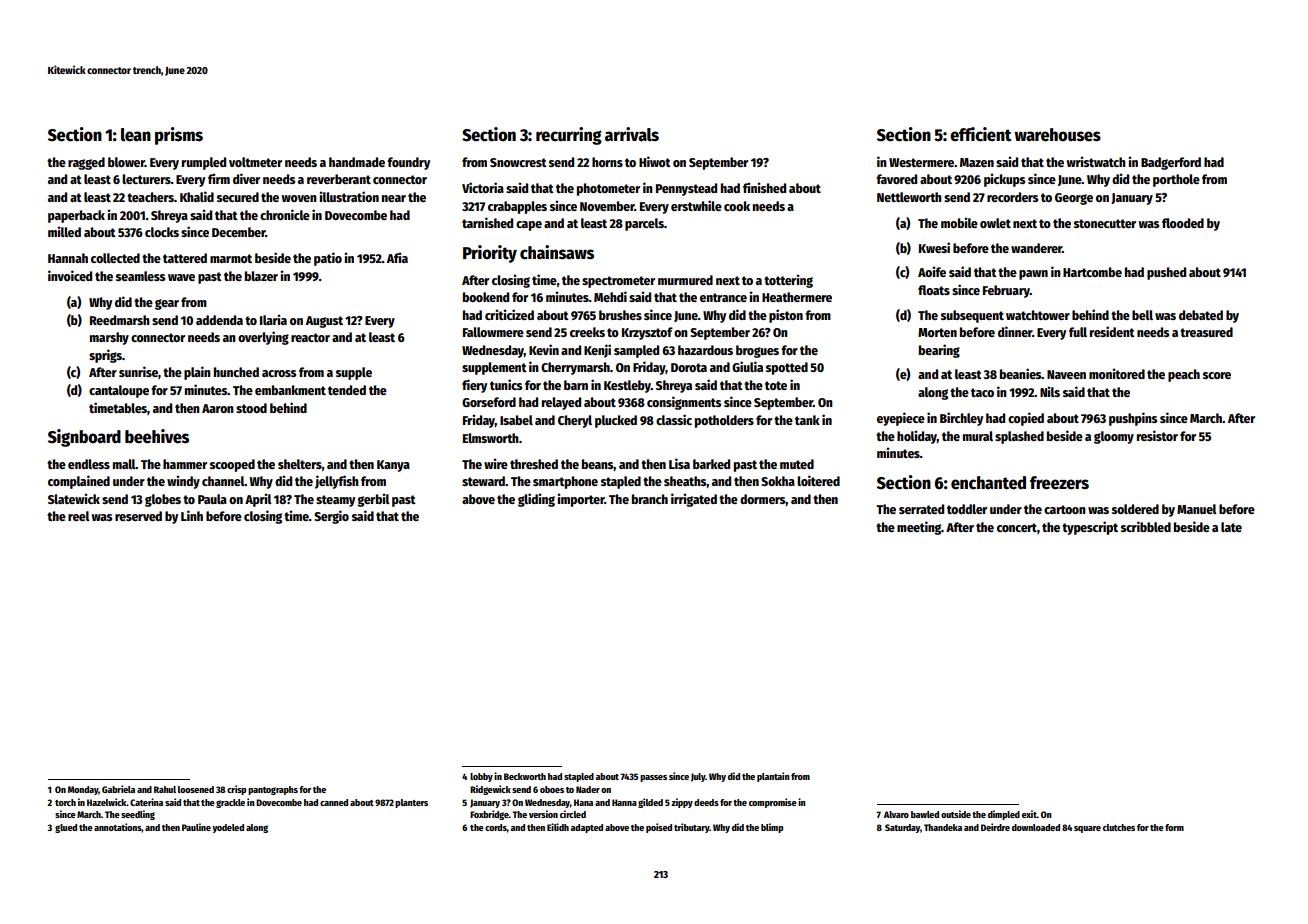  Describe the element at coordinates (1166, 273) in the image. I see `pushed` at that location.
